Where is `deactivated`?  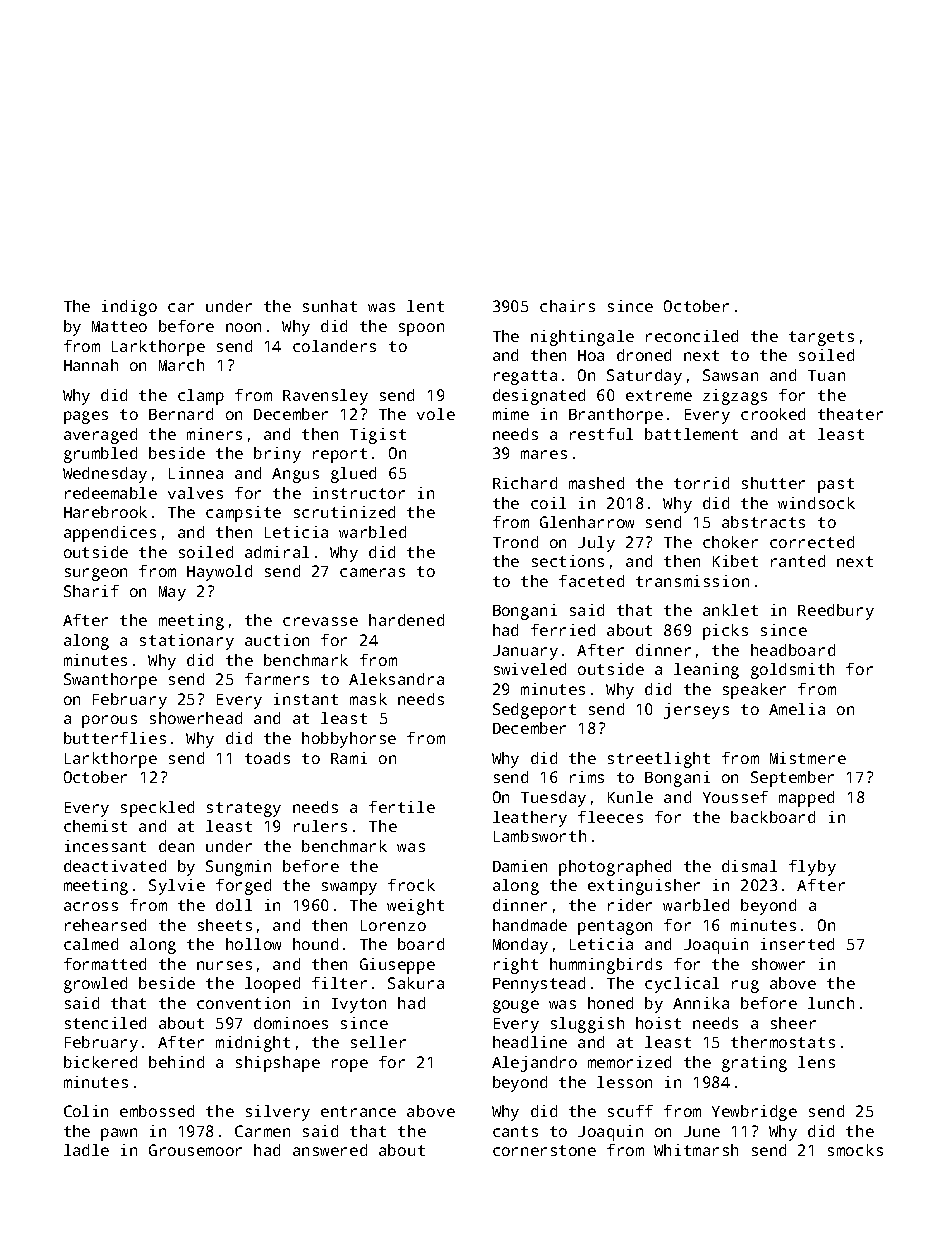 deactivated is located at coordinates (115, 866).
